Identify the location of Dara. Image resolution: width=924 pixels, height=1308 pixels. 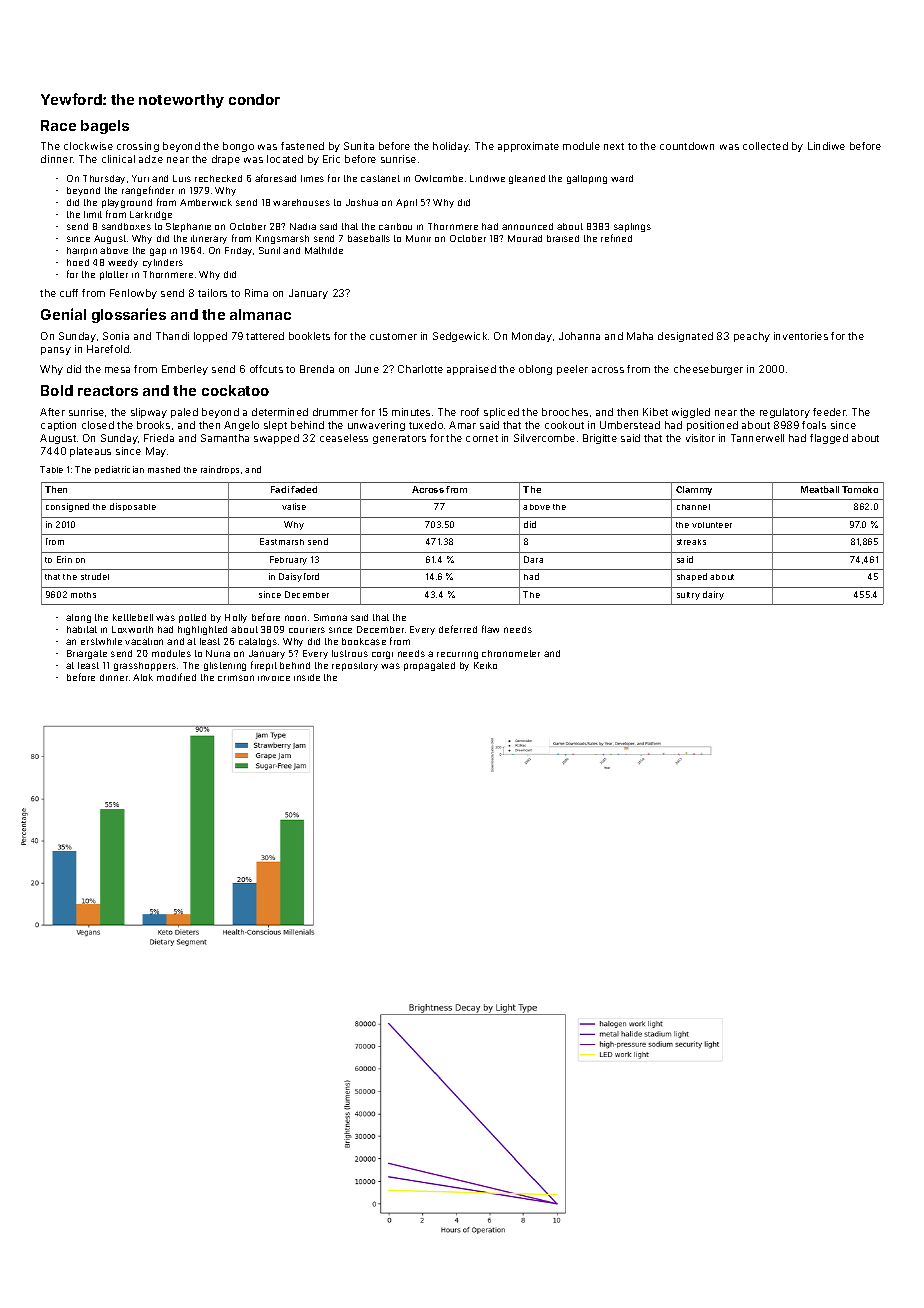
(533, 559).
